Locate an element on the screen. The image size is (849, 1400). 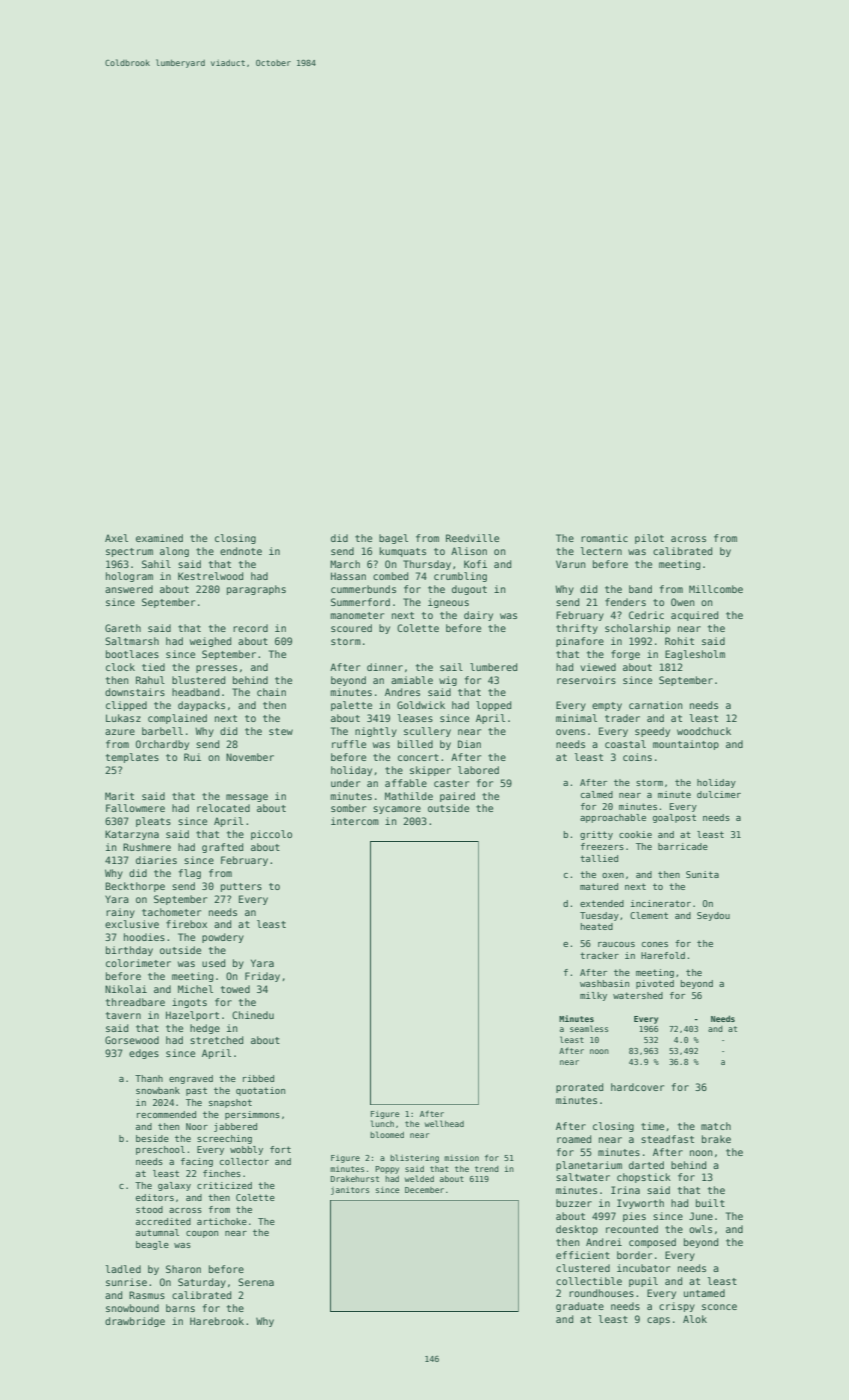
tallied is located at coordinates (599, 858).
